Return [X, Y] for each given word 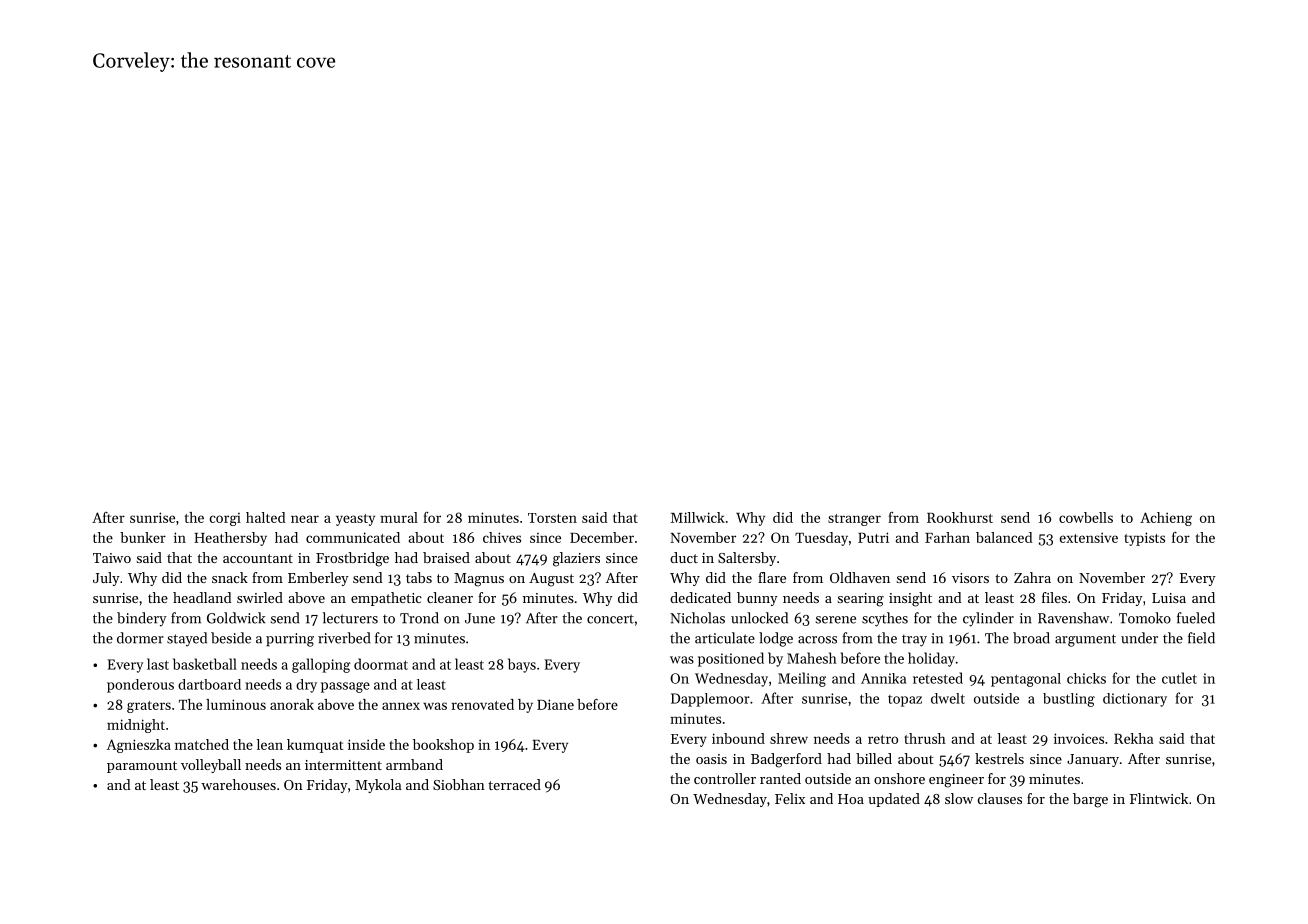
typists [1144, 539]
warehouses [238, 784]
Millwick [698, 517]
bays [522, 665]
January [1093, 760]
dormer [140, 638]
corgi [225, 519]
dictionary [1135, 700]
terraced [514, 784]
